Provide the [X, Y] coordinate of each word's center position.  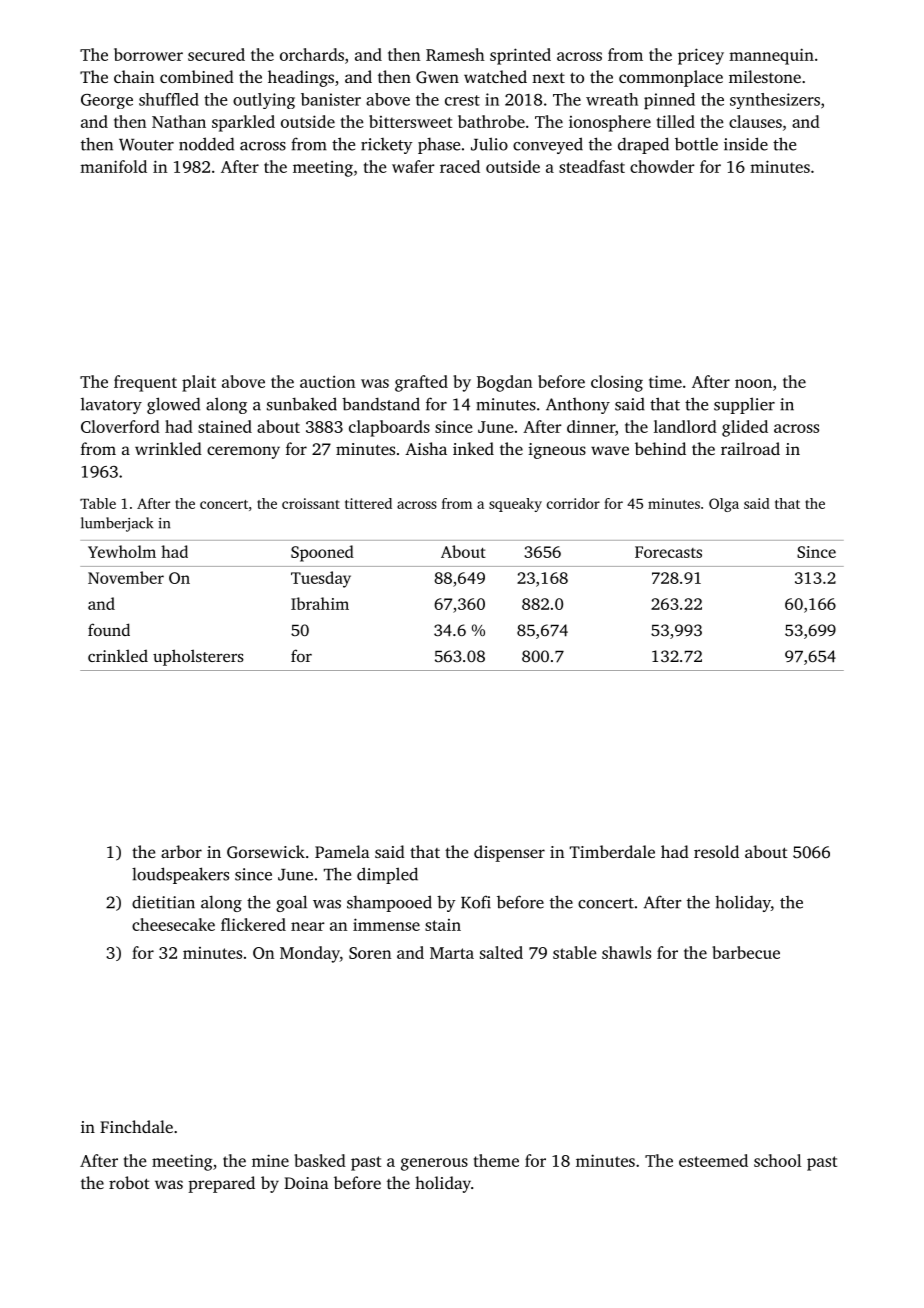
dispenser [509, 853]
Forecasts [668, 552]
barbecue [746, 952]
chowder [662, 166]
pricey [701, 56]
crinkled [118, 655]
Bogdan [504, 383]
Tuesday [321, 579]
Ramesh [455, 54]
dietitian [163, 902]
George [107, 101]
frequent [145, 383]
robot [129, 1182]
